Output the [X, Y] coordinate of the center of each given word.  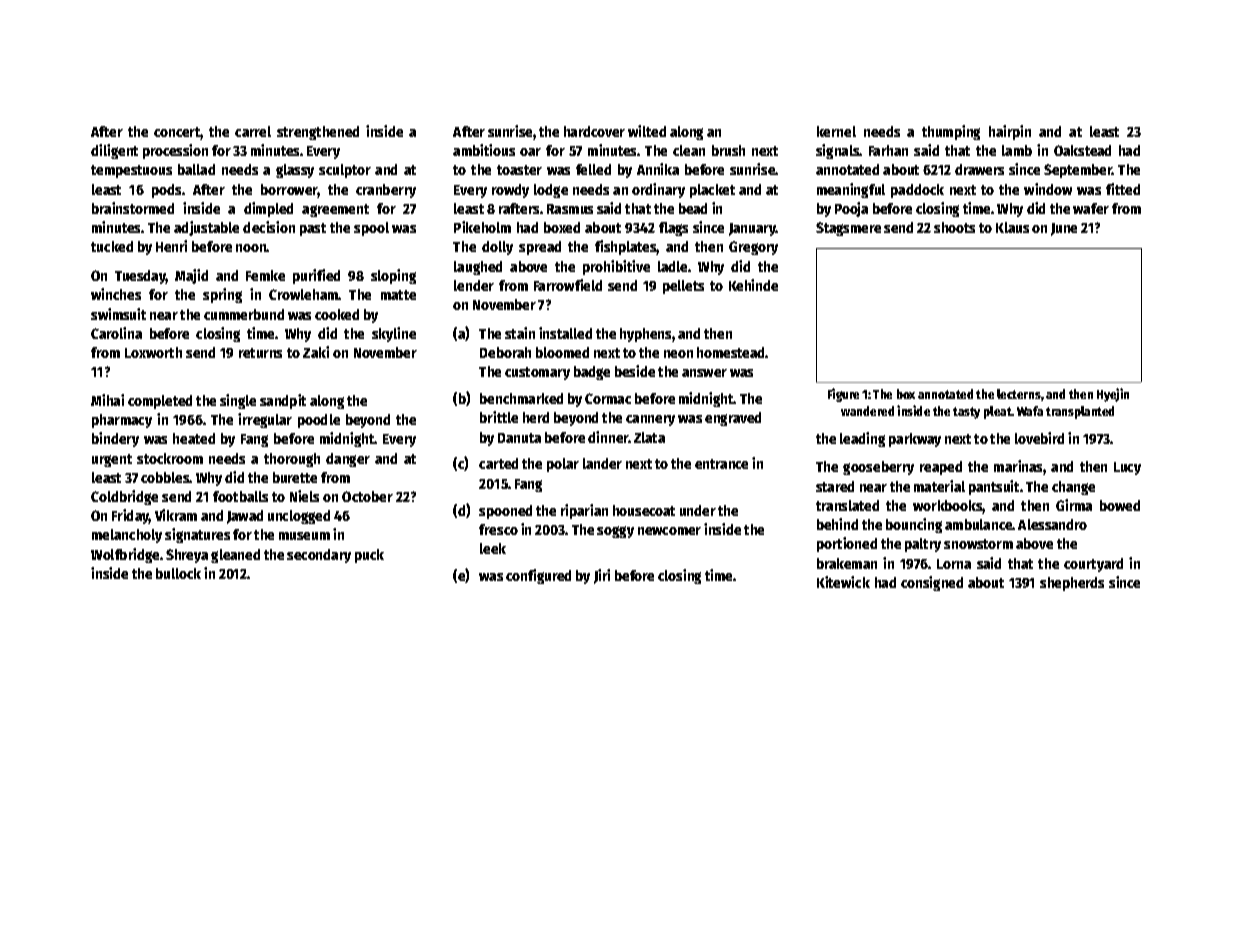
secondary [319, 556]
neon [678, 354]
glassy [295, 171]
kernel [836, 131]
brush [728, 150]
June [1064, 229]
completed [160, 402]
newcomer [669, 531]
